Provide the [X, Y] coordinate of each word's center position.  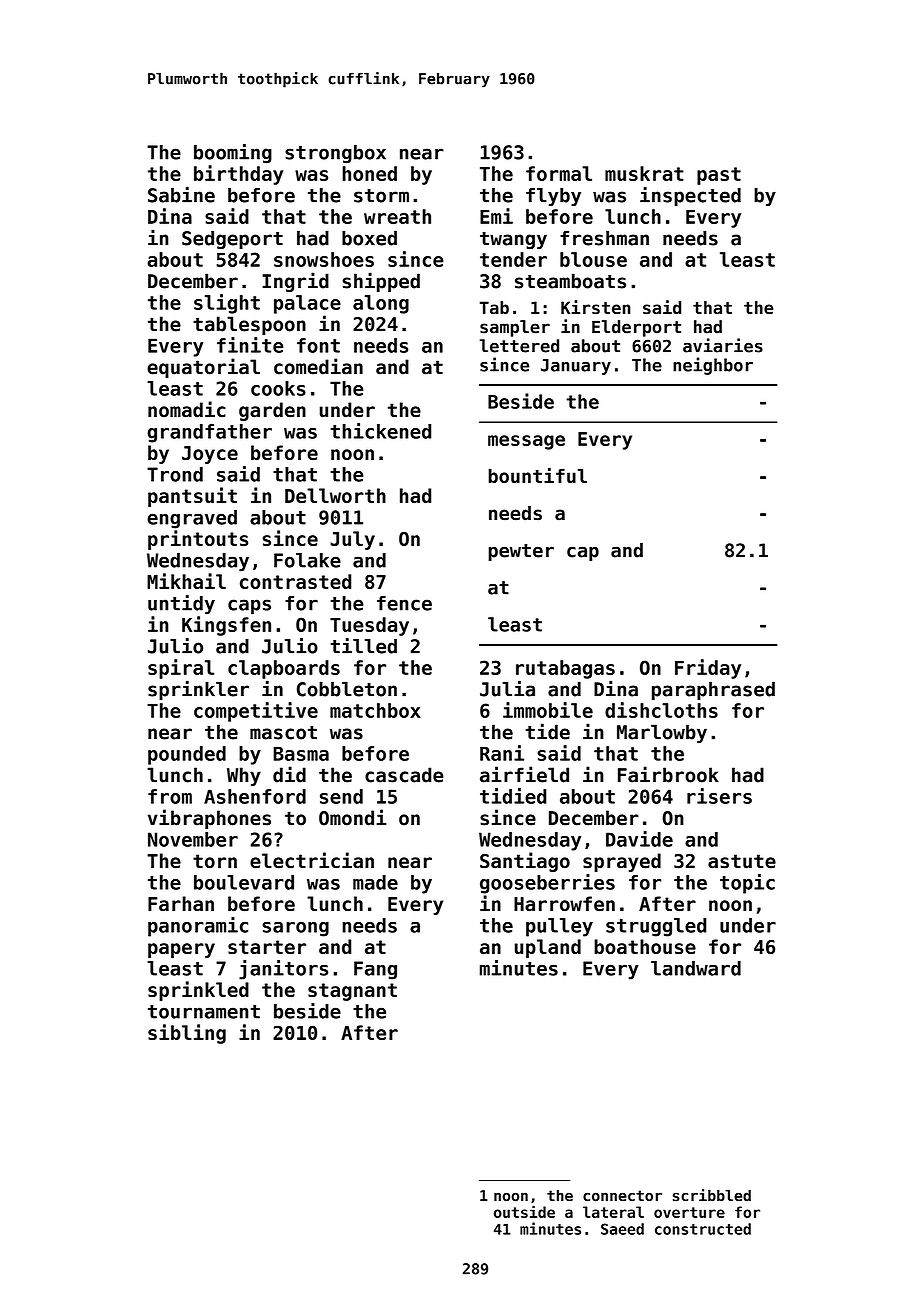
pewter [521, 552]
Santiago [525, 862]
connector [622, 1195]
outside [524, 1211]
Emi [496, 216]
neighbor [713, 366]
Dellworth [335, 495]
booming [233, 153]
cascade [404, 775]
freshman [604, 238]
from [170, 796]
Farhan [181, 903]
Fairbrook [668, 774]
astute [742, 861]
